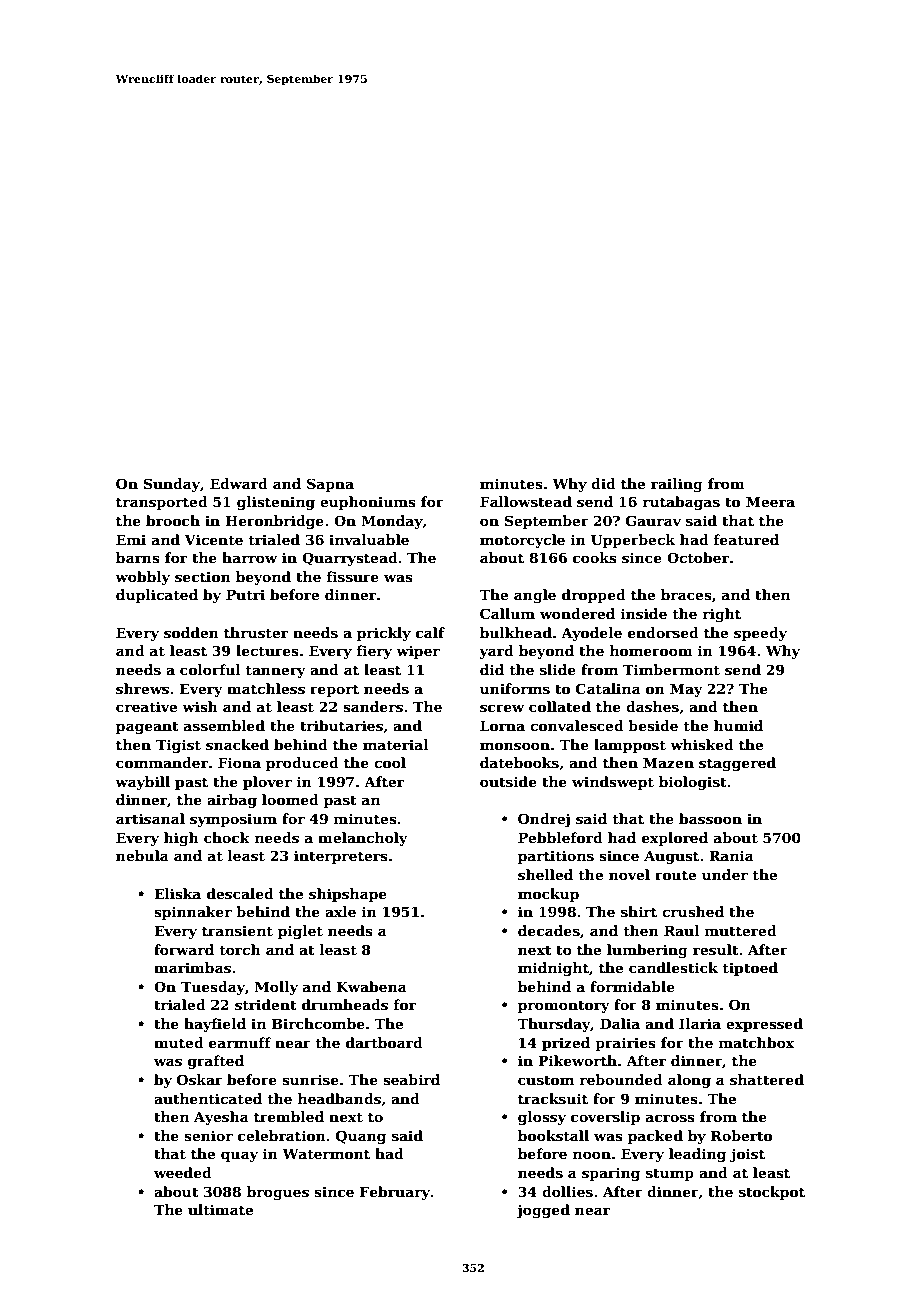  What do you see at coordinates (330, 485) in the screenshot?
I see `Sapna` at bounding box center [330, 485].
